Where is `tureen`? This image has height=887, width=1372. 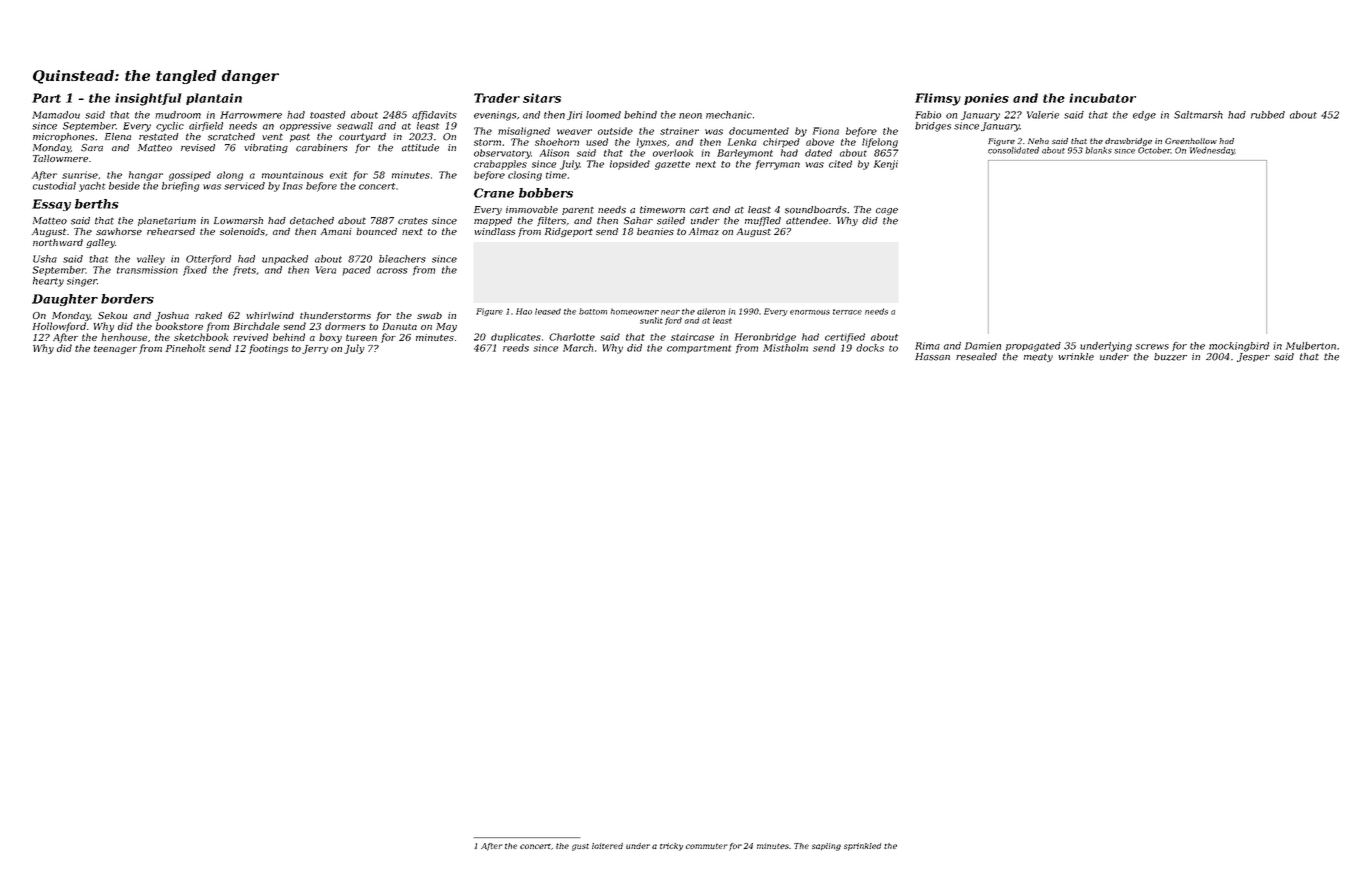
tureen is located at coordinates (361, 337).
